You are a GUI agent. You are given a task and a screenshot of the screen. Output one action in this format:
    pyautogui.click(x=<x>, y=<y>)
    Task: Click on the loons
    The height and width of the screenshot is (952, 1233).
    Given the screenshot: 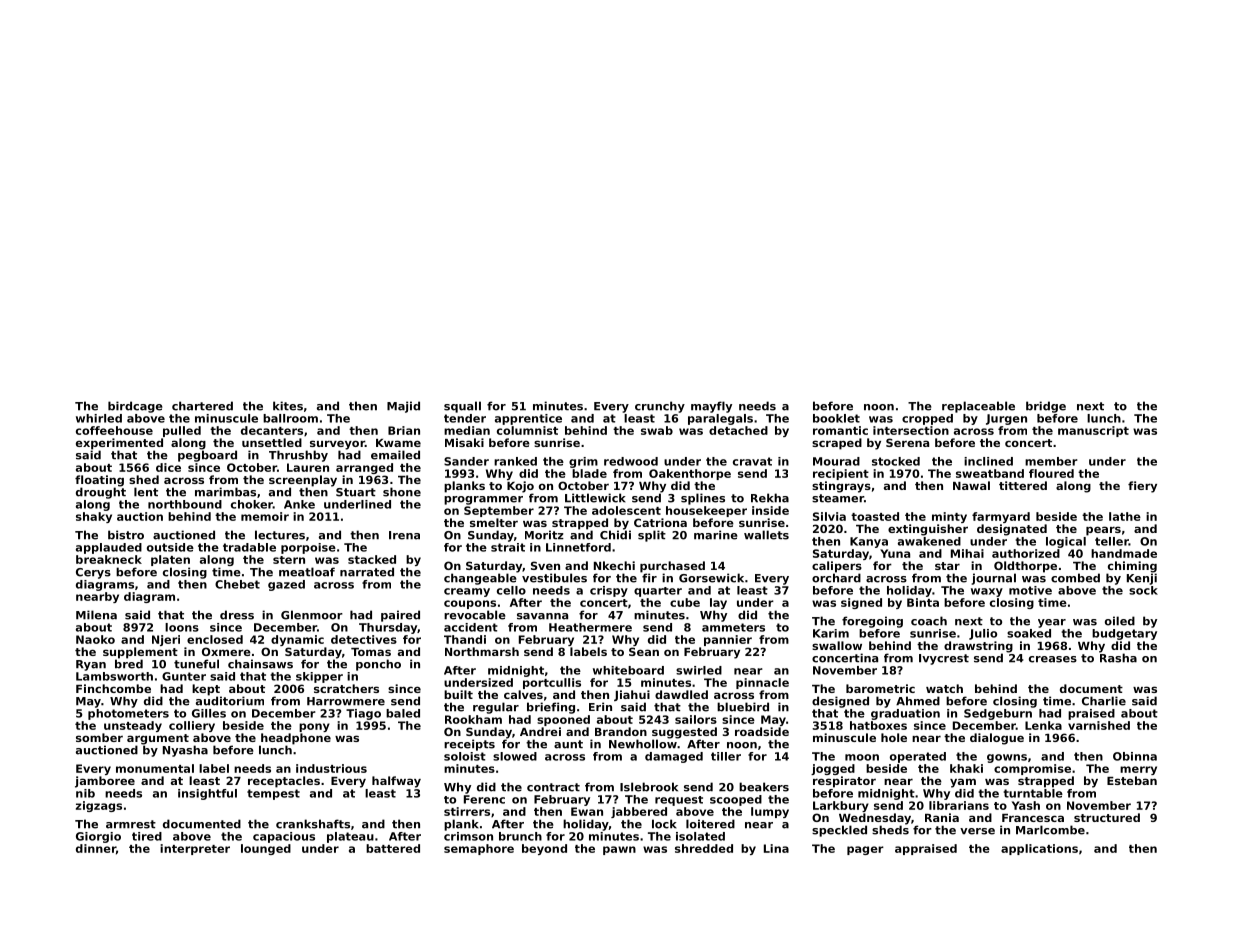 What is the action you would take?
    pyautogui.click(x=182, y=627)
